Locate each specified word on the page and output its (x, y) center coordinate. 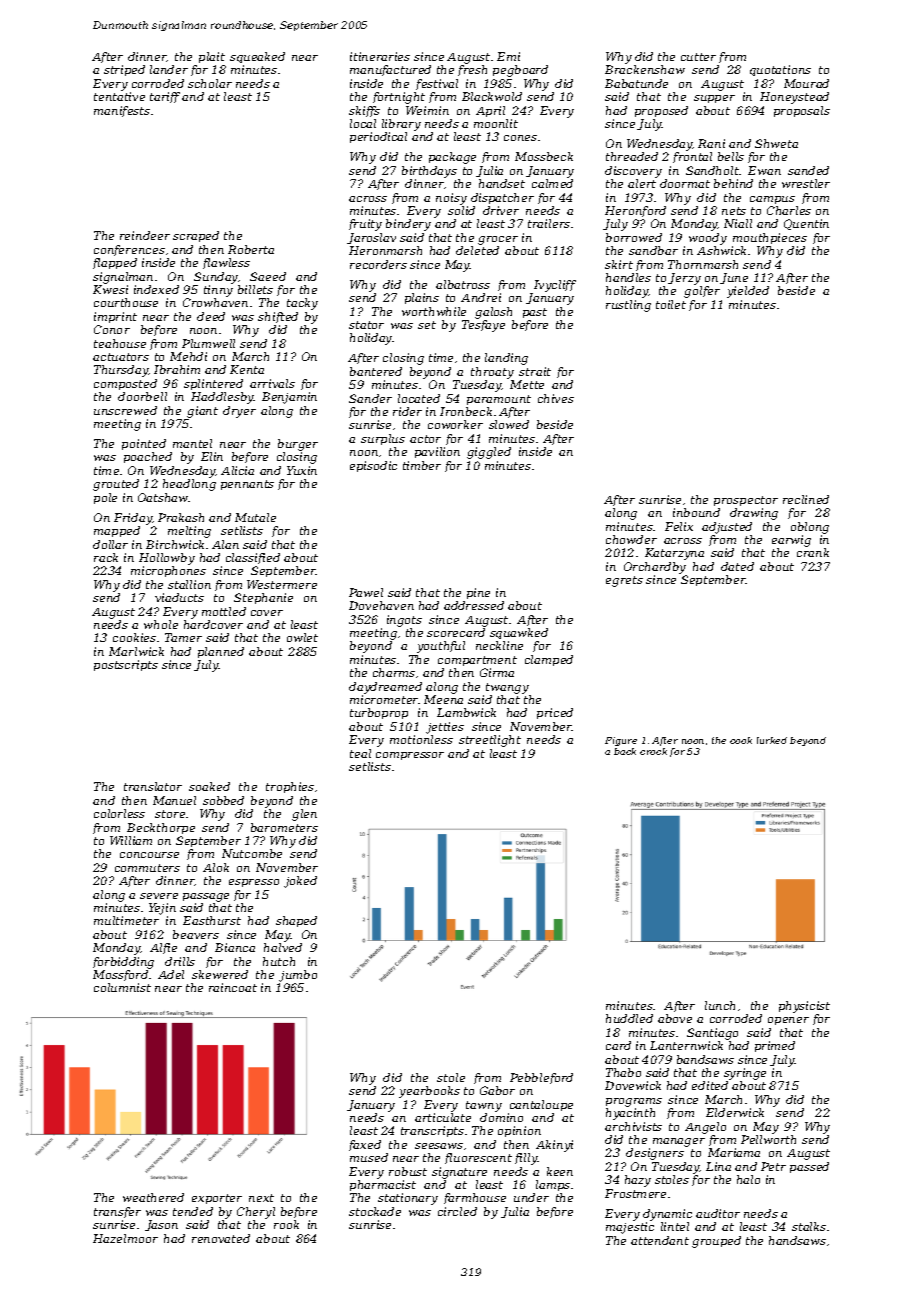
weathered (153, 1197)
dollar (110, 544)
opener (788, 1021)
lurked (772, 740)
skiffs (364, 111)
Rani (711, 143)
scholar (210, 83)
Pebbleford (541, 1078)
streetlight (490, 741)
